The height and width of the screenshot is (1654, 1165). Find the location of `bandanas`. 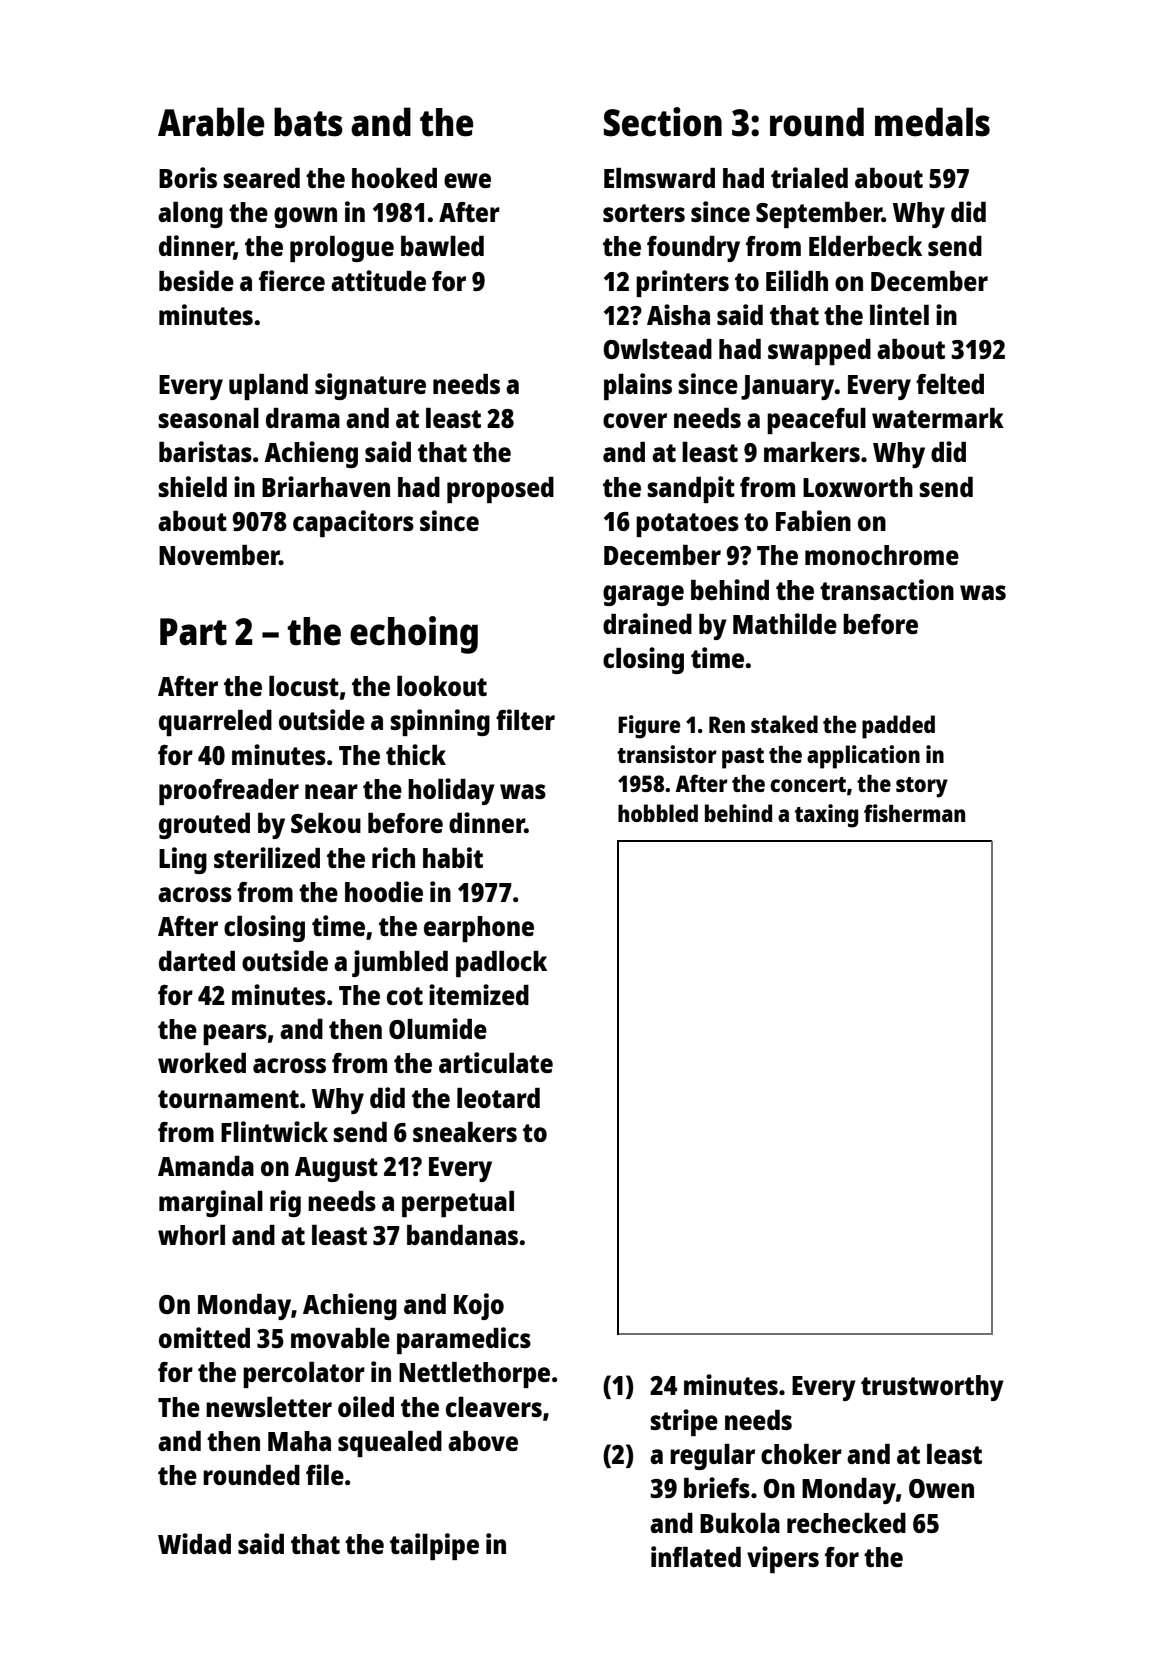

bandanas is located at coordinates (462, 1235).
